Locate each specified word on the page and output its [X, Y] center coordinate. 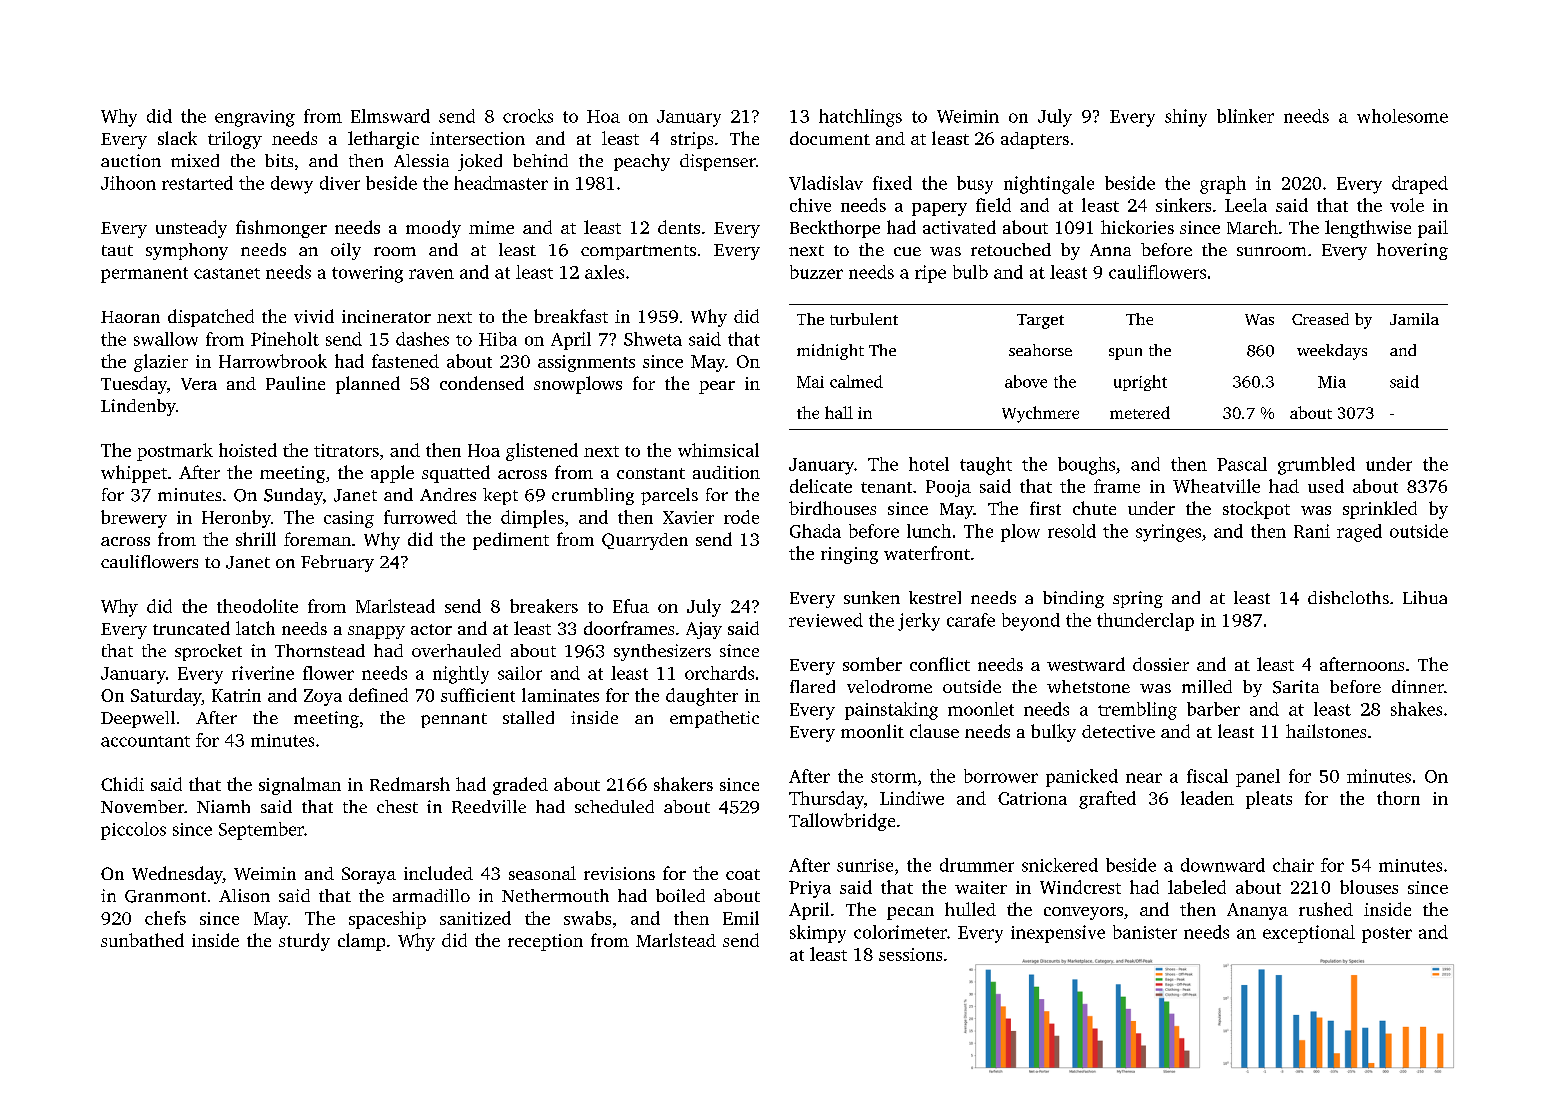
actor [431, 629]
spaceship [387, 920]
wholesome [1402, 116]
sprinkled [1380, 510]
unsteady [191, 229]
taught [986, 466]
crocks [528, 116]
